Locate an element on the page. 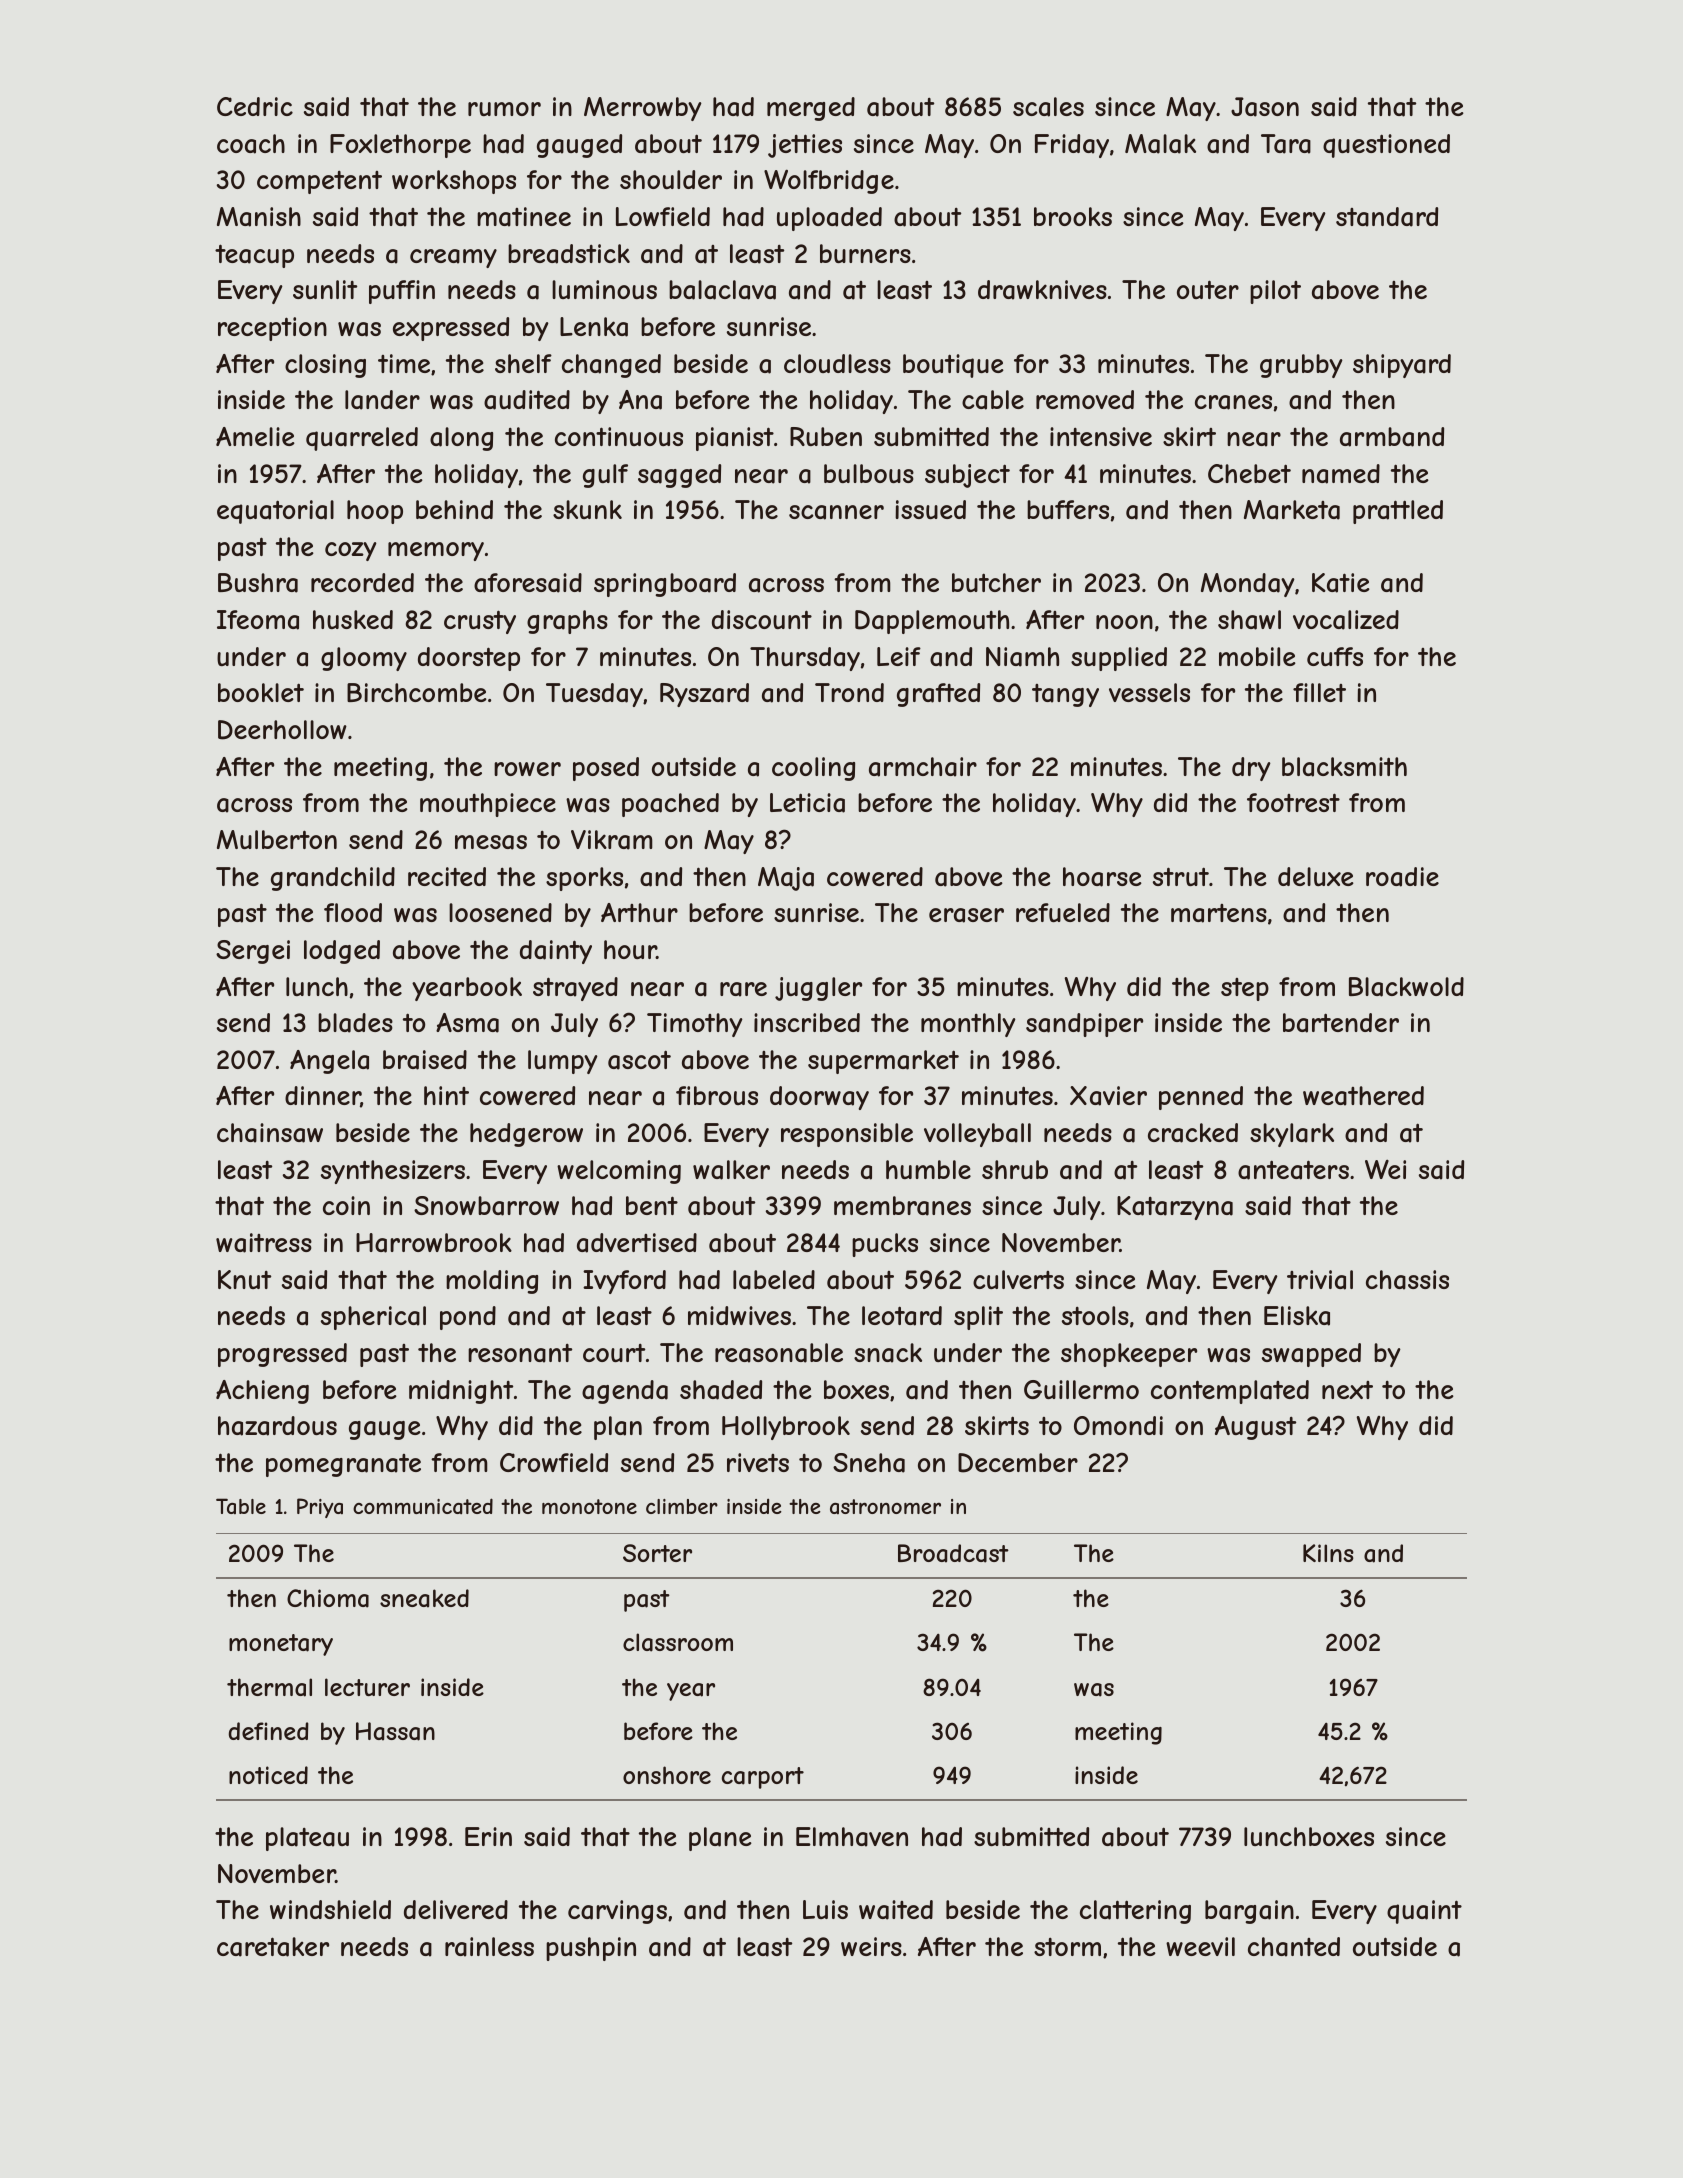  roadie is located at coordinates (1402, 877).
